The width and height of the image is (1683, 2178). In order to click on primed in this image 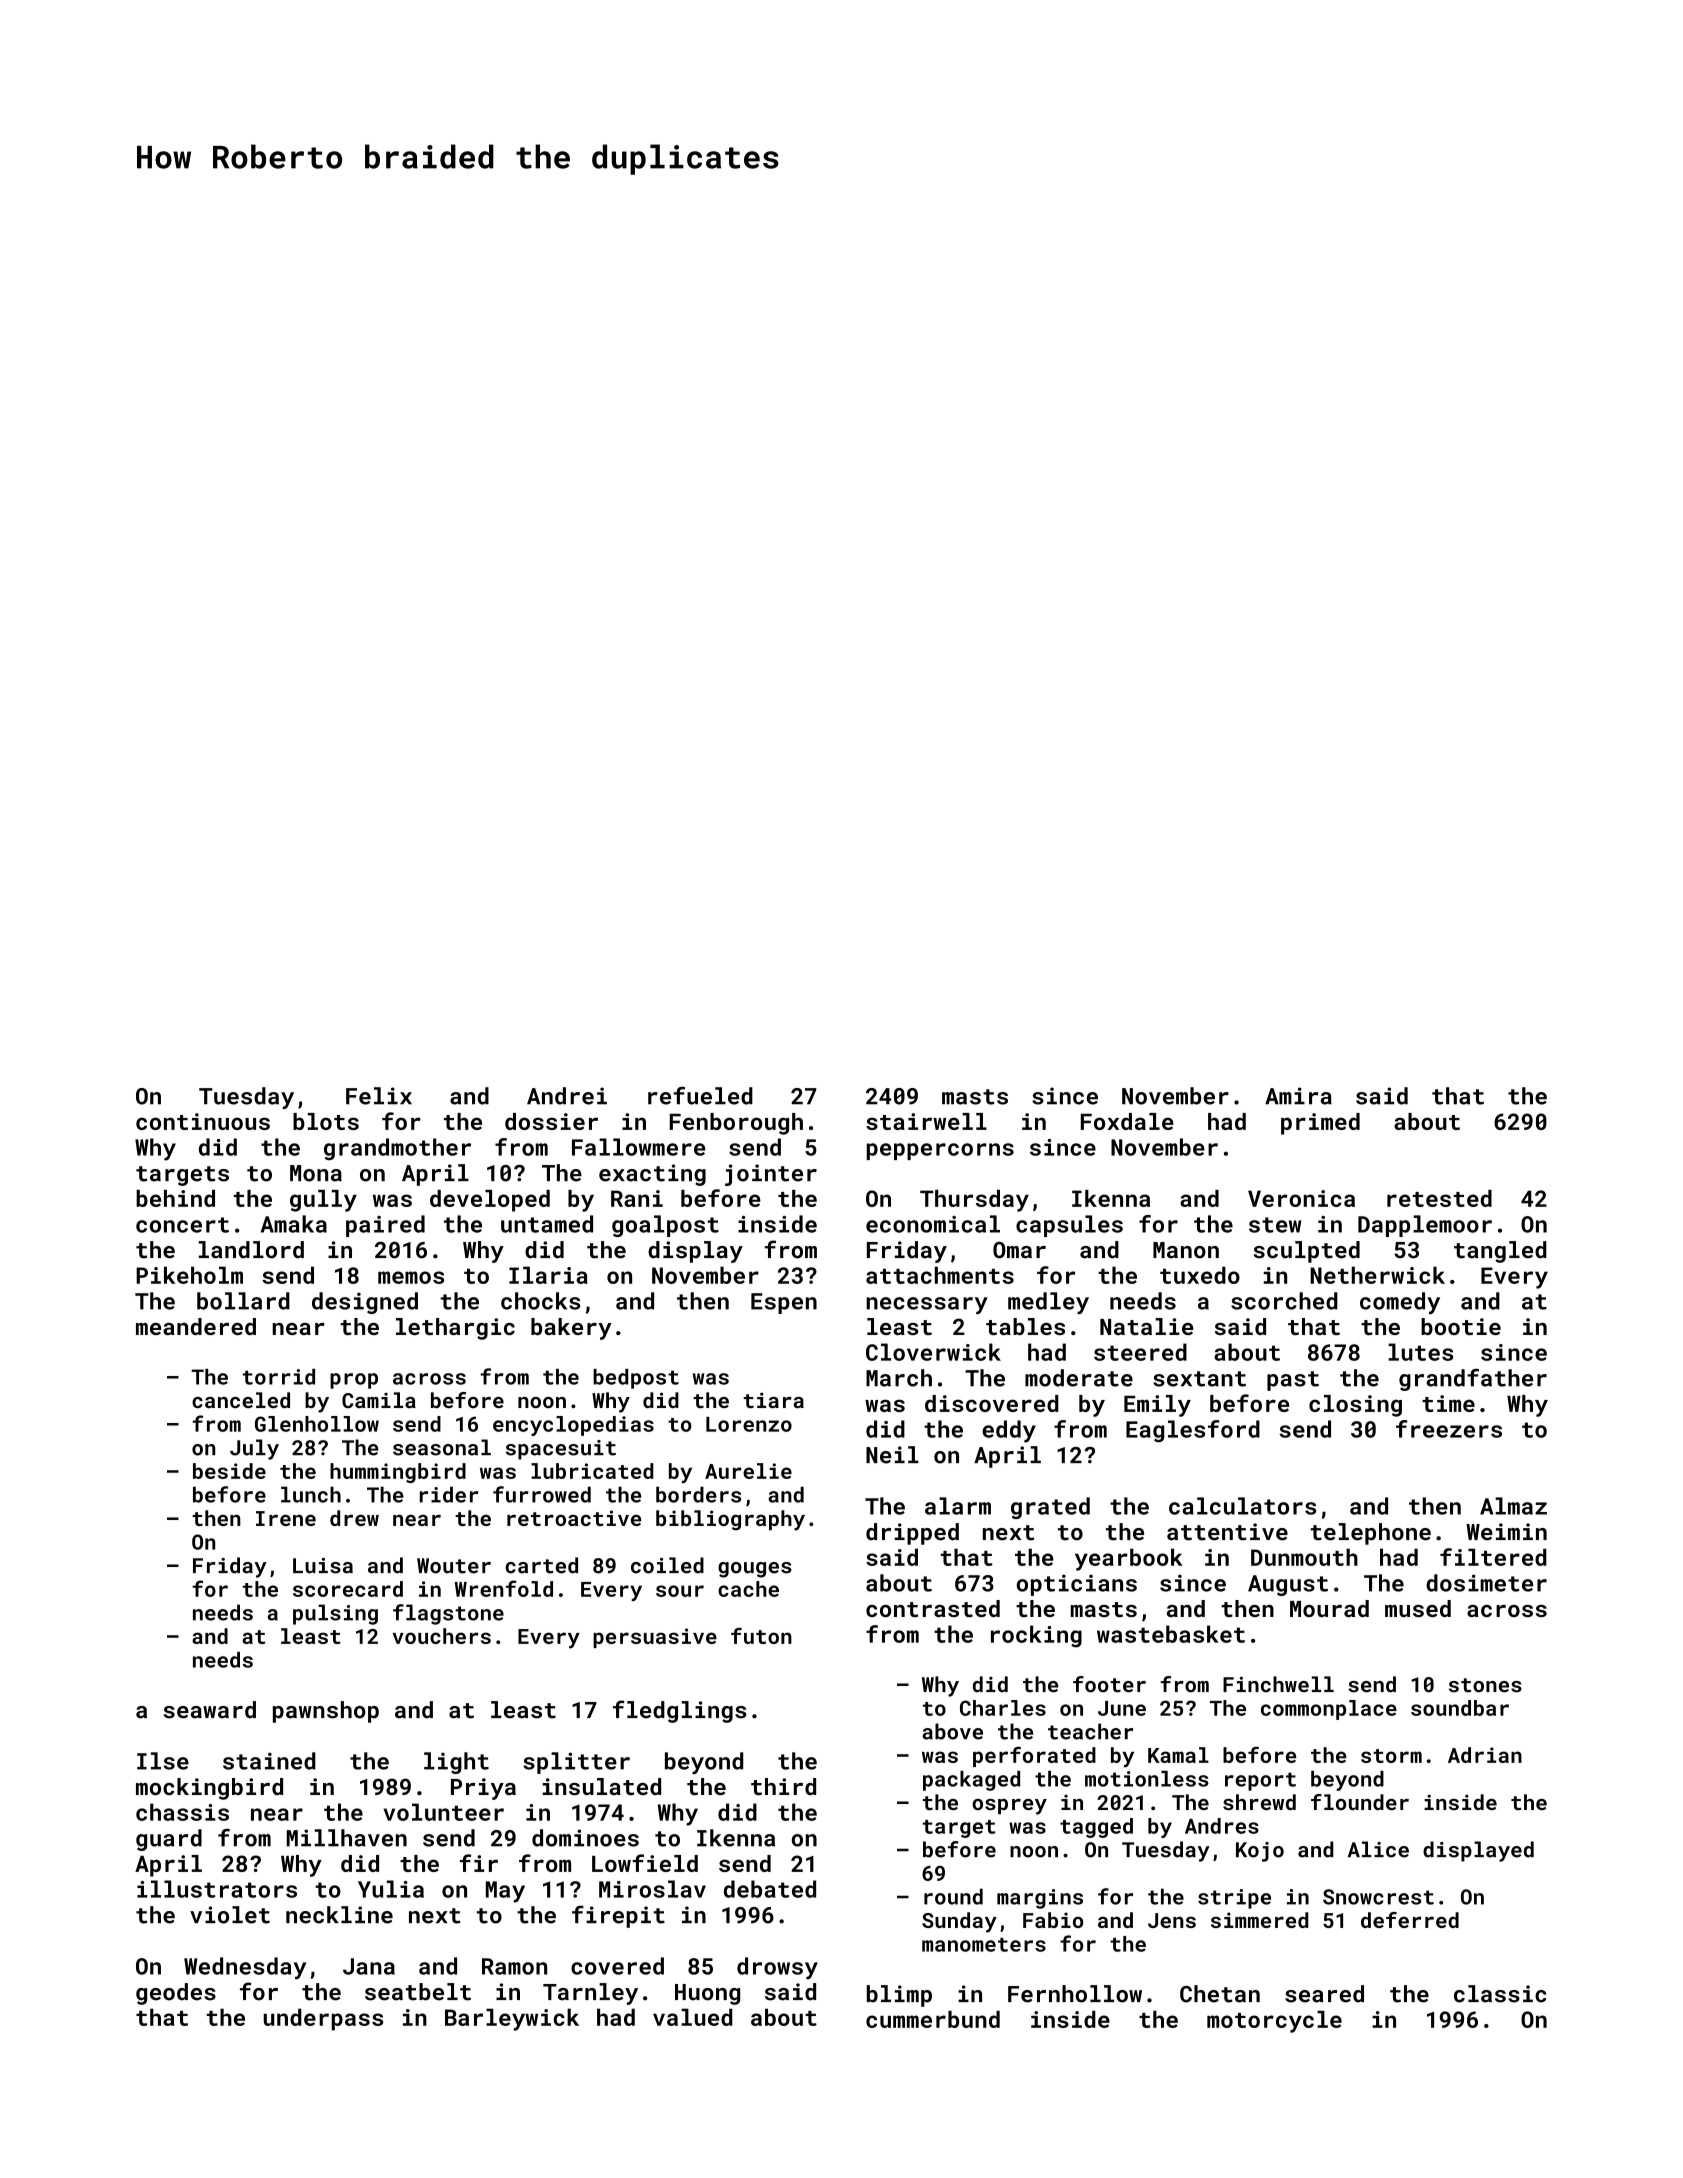, I will do `click(1320, 1124)`.
